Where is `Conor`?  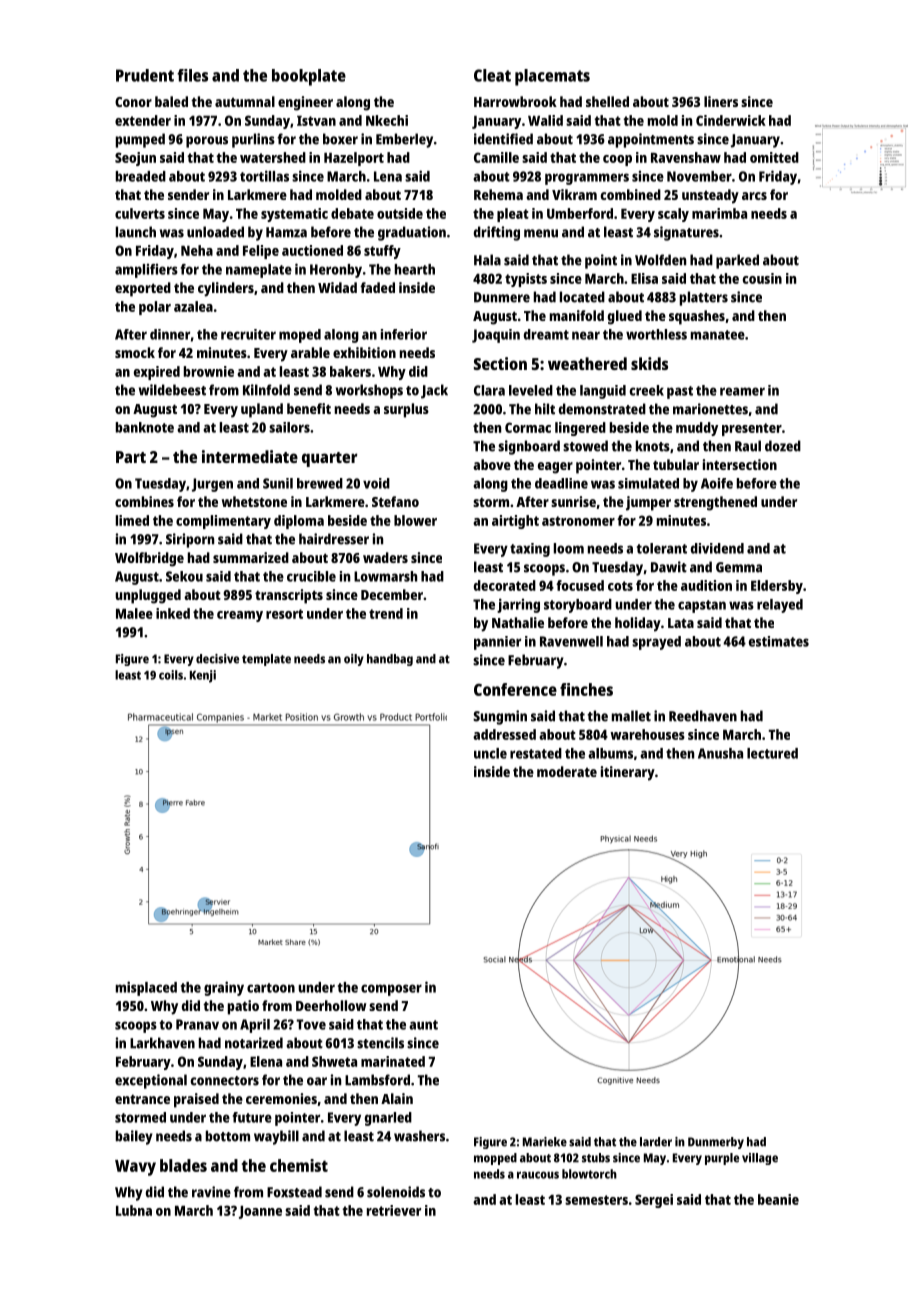
Conor is located at coordinates (133, 102).
